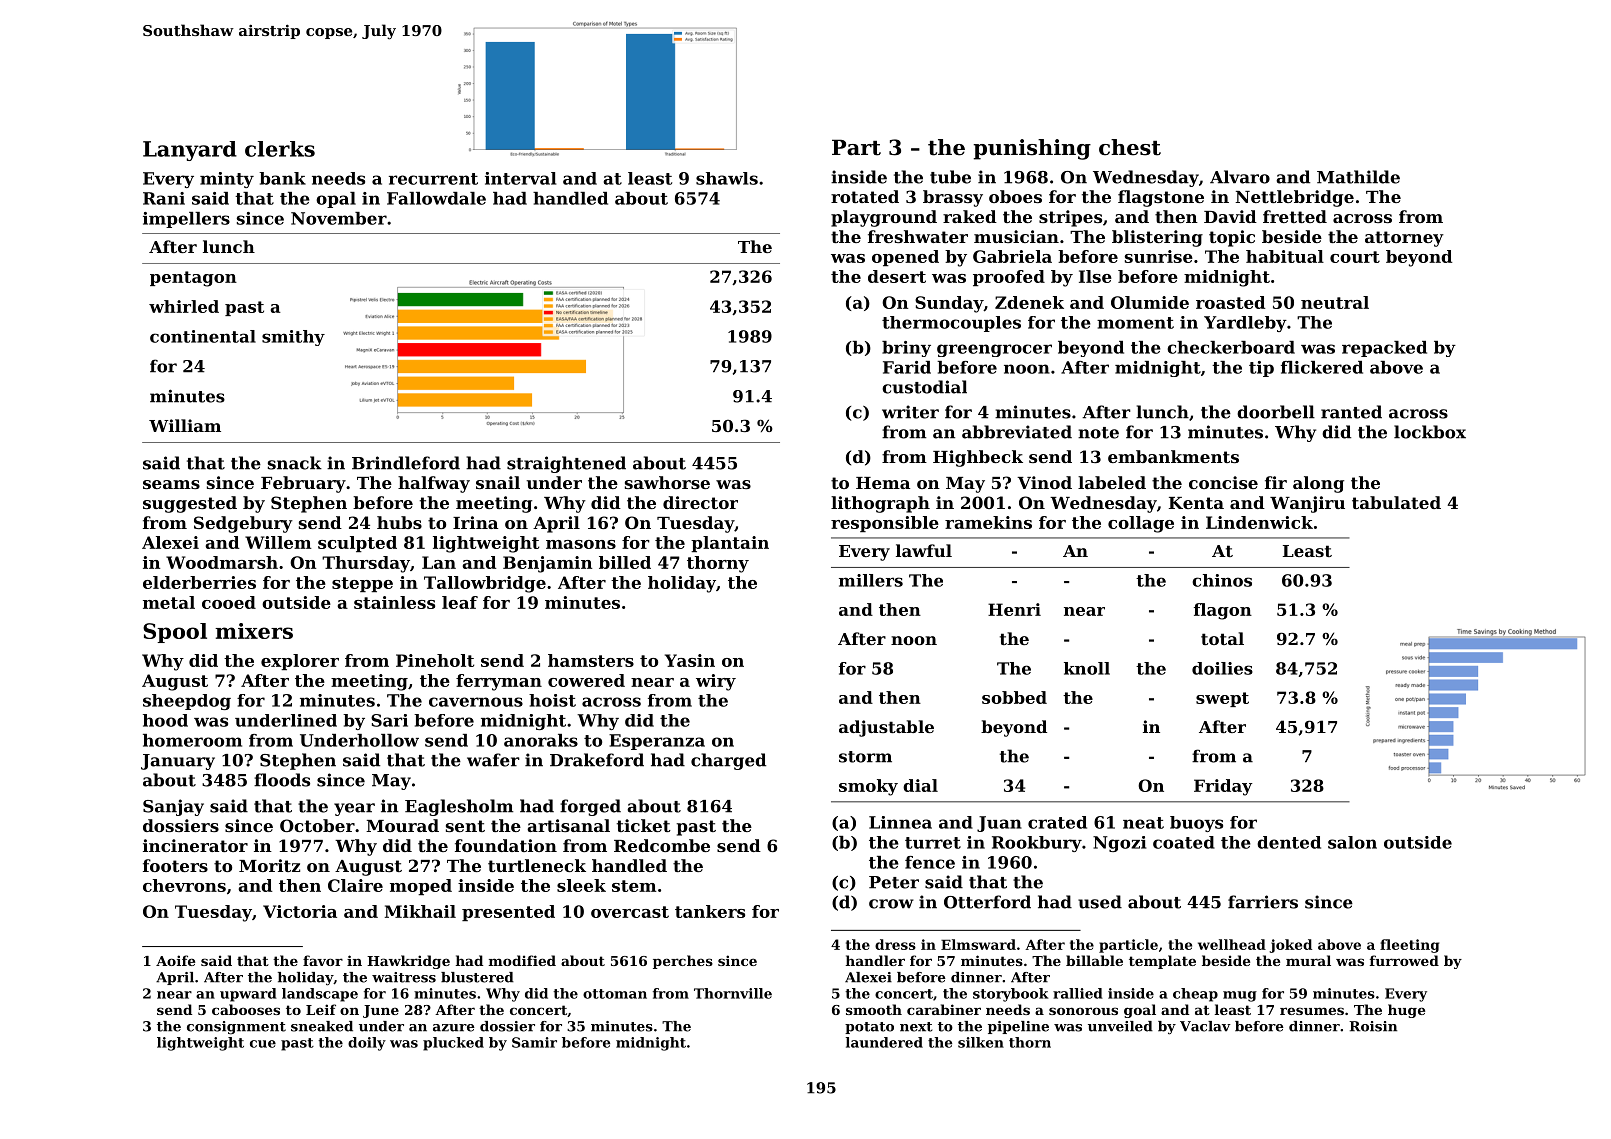 This screenshot has height=1139, width=1611. I want to click on suggested, so click(190, 504).
